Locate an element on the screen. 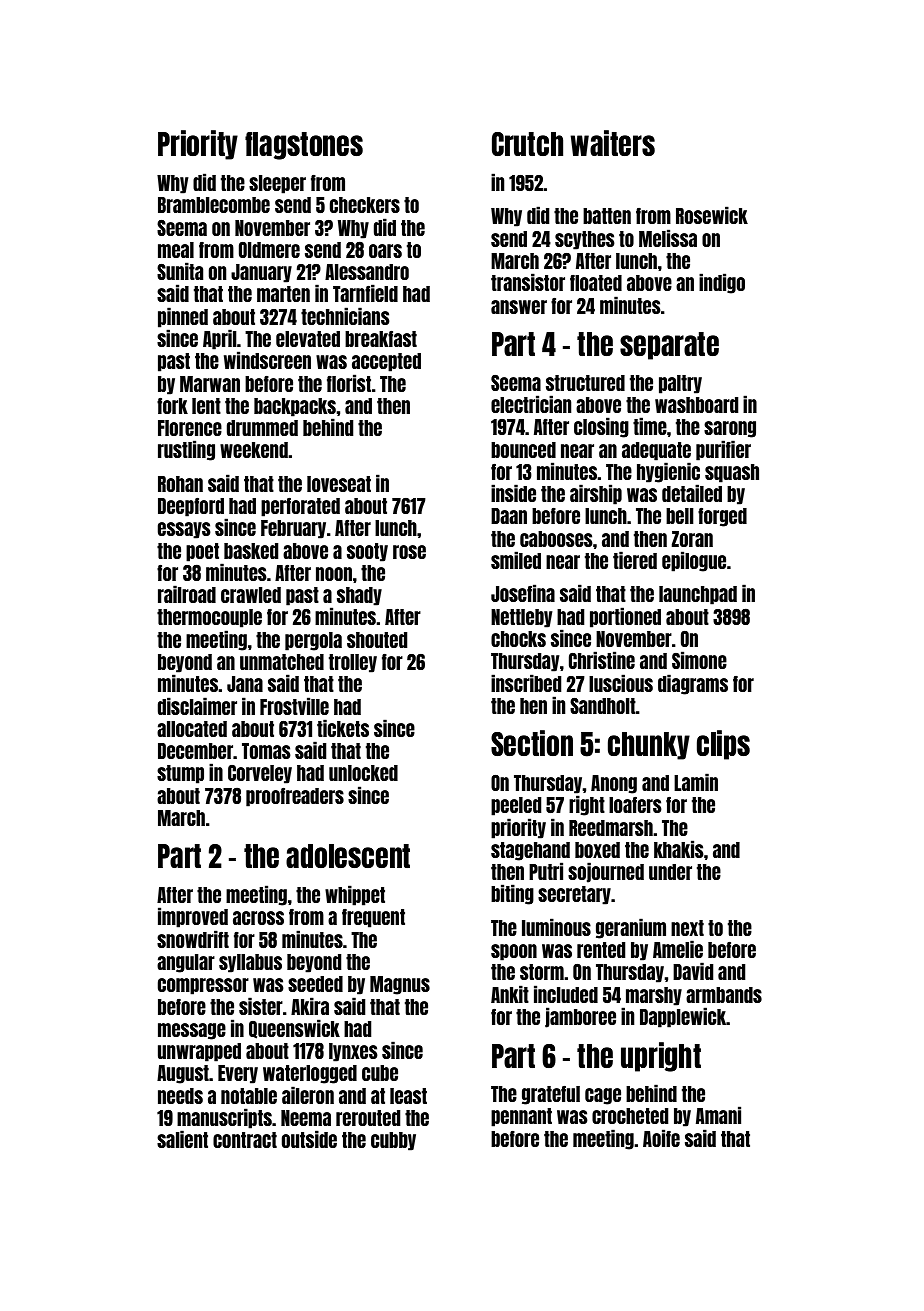 Image resolution: width=924 pixels, height=1311 pixels. flagstones is located at coordinates (304, 146).
